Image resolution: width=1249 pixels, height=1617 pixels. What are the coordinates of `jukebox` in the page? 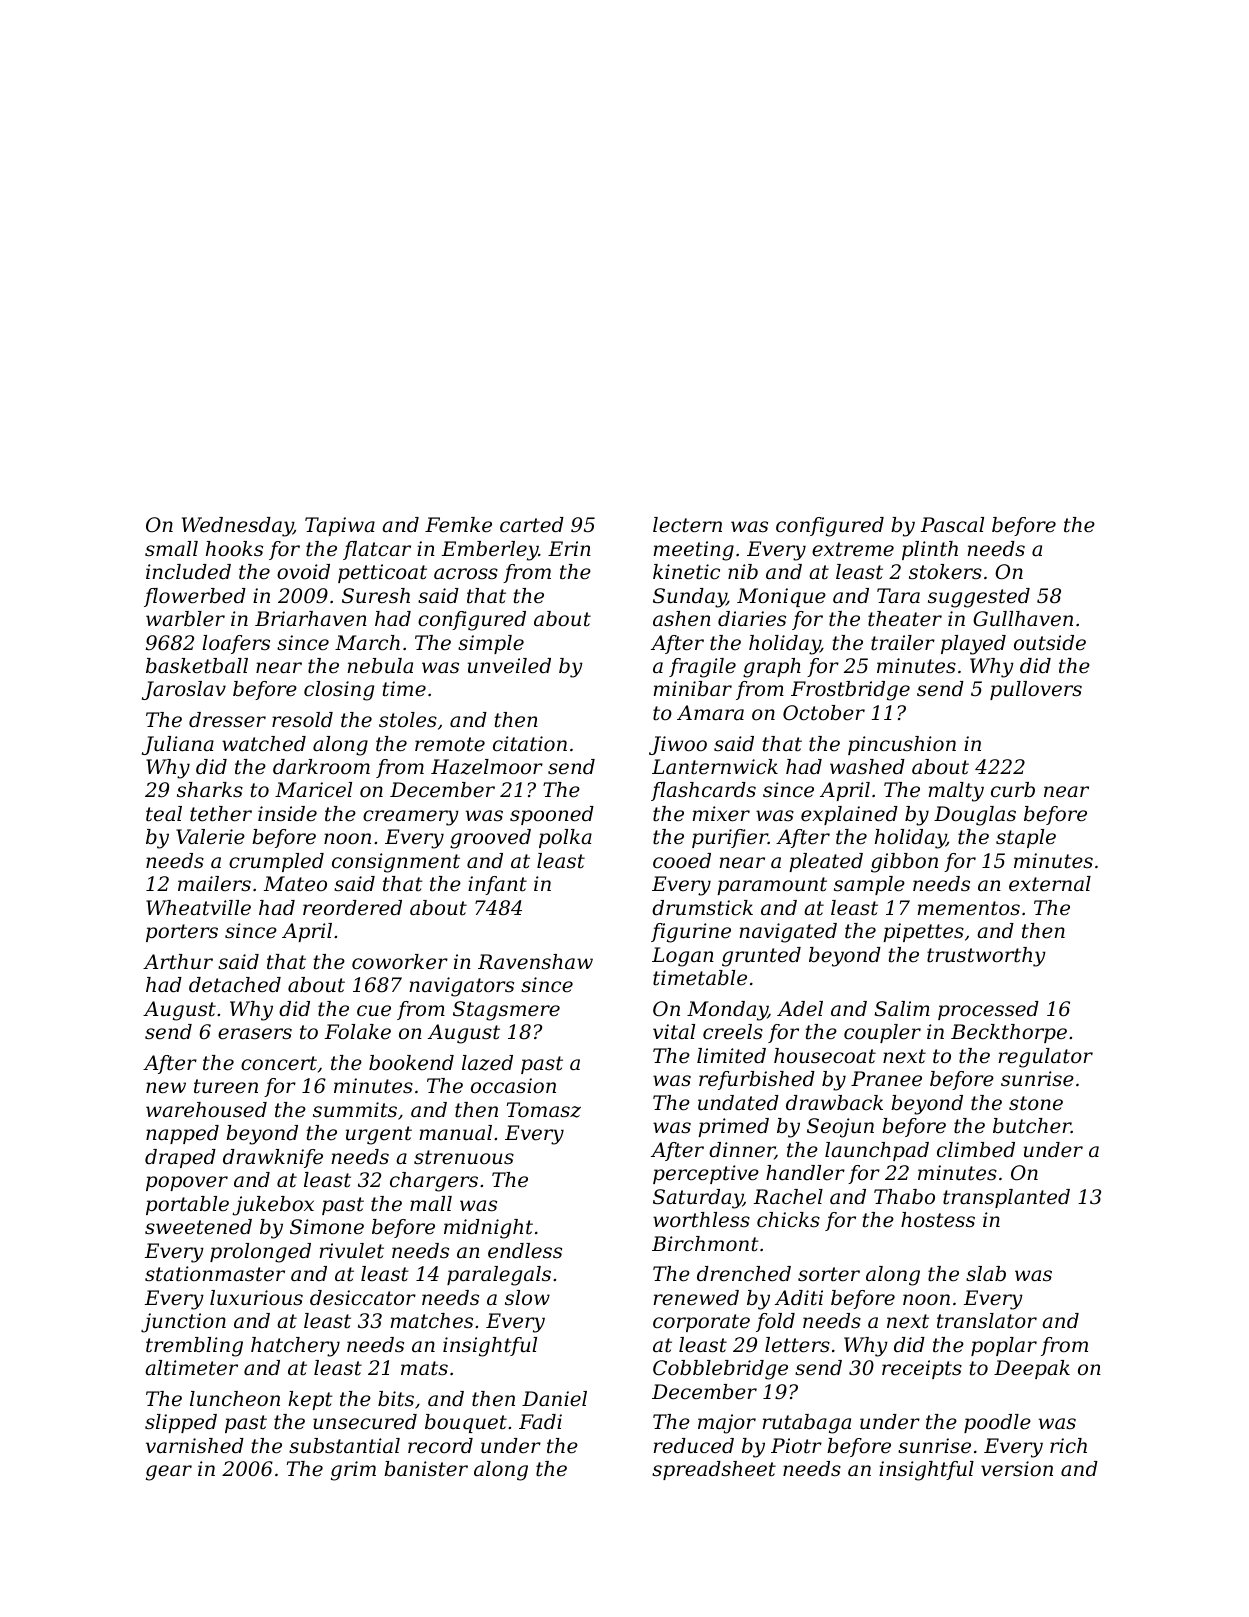 It's located at (273, 1206).
